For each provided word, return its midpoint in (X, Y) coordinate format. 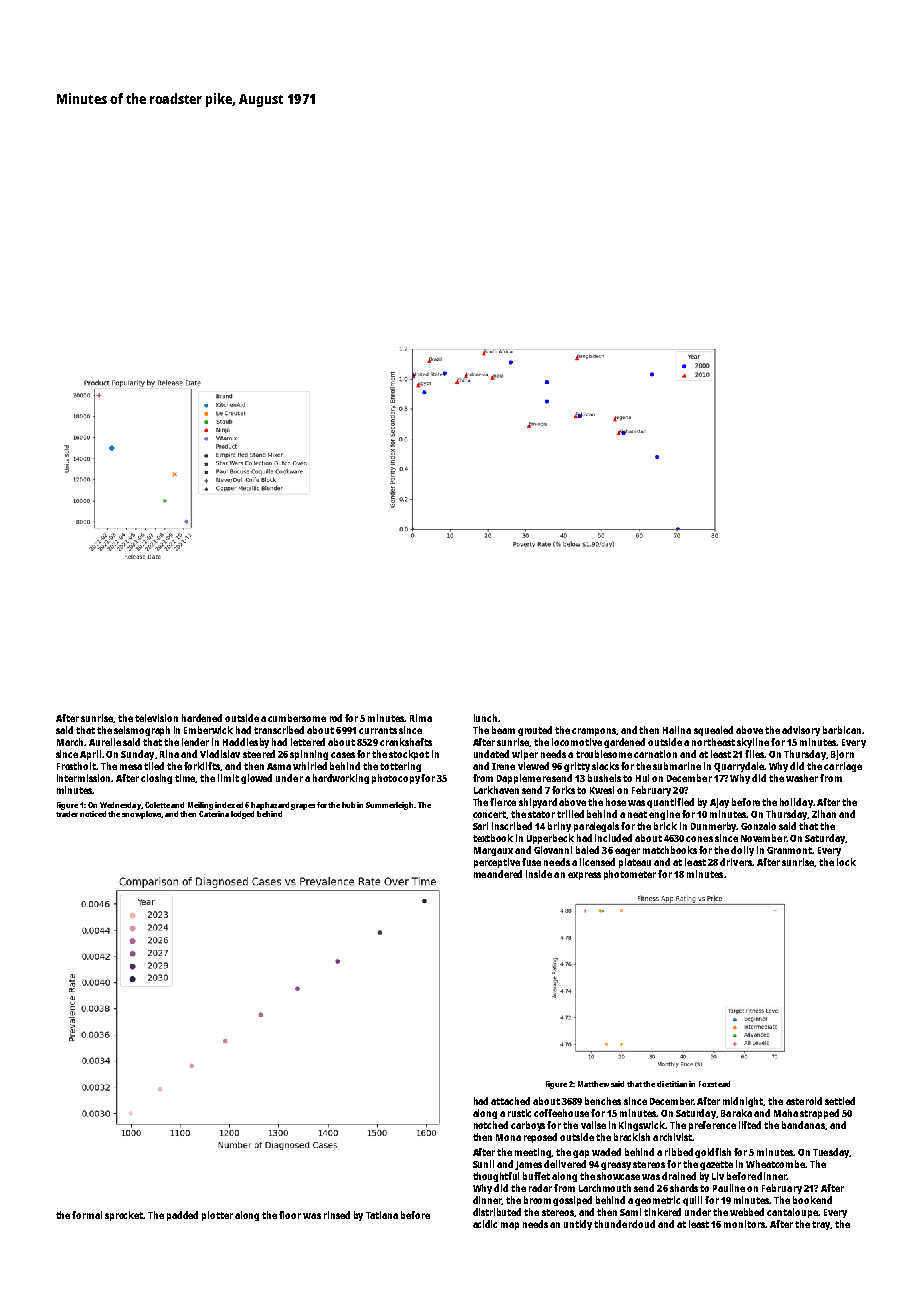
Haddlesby (246, 743)
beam (503, 730)
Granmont (789, 850)
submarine (677, 766)
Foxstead (714, 1084)
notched (491, 1125)
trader (67, 814)
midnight (743, 1102)
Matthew (593, 1084)
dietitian (672, 1084)
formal (87, 1215)
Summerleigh (389, 806)
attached (510, 1101)
